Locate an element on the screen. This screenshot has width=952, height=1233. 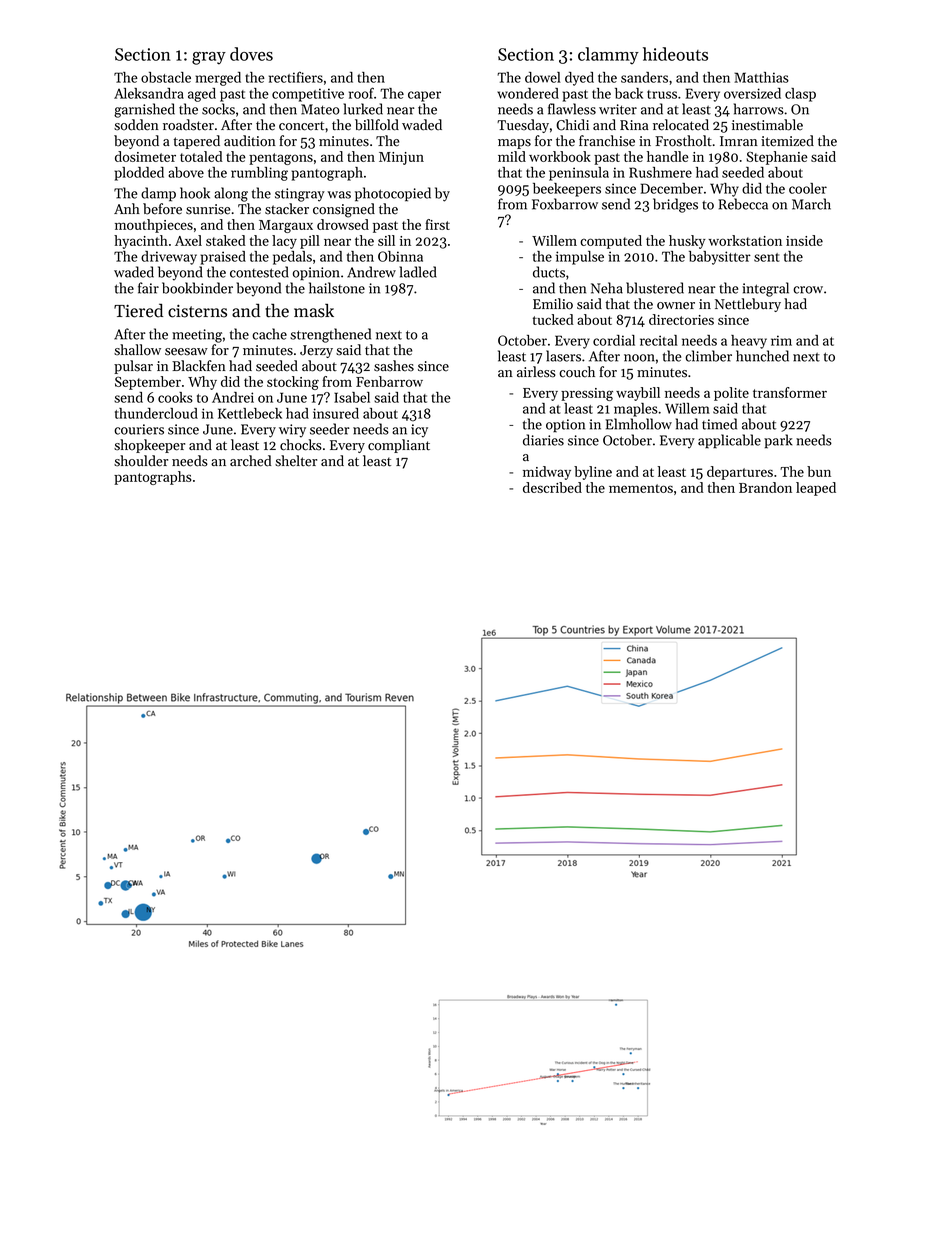
shopkeeper is located at coordinates (149, 446).
